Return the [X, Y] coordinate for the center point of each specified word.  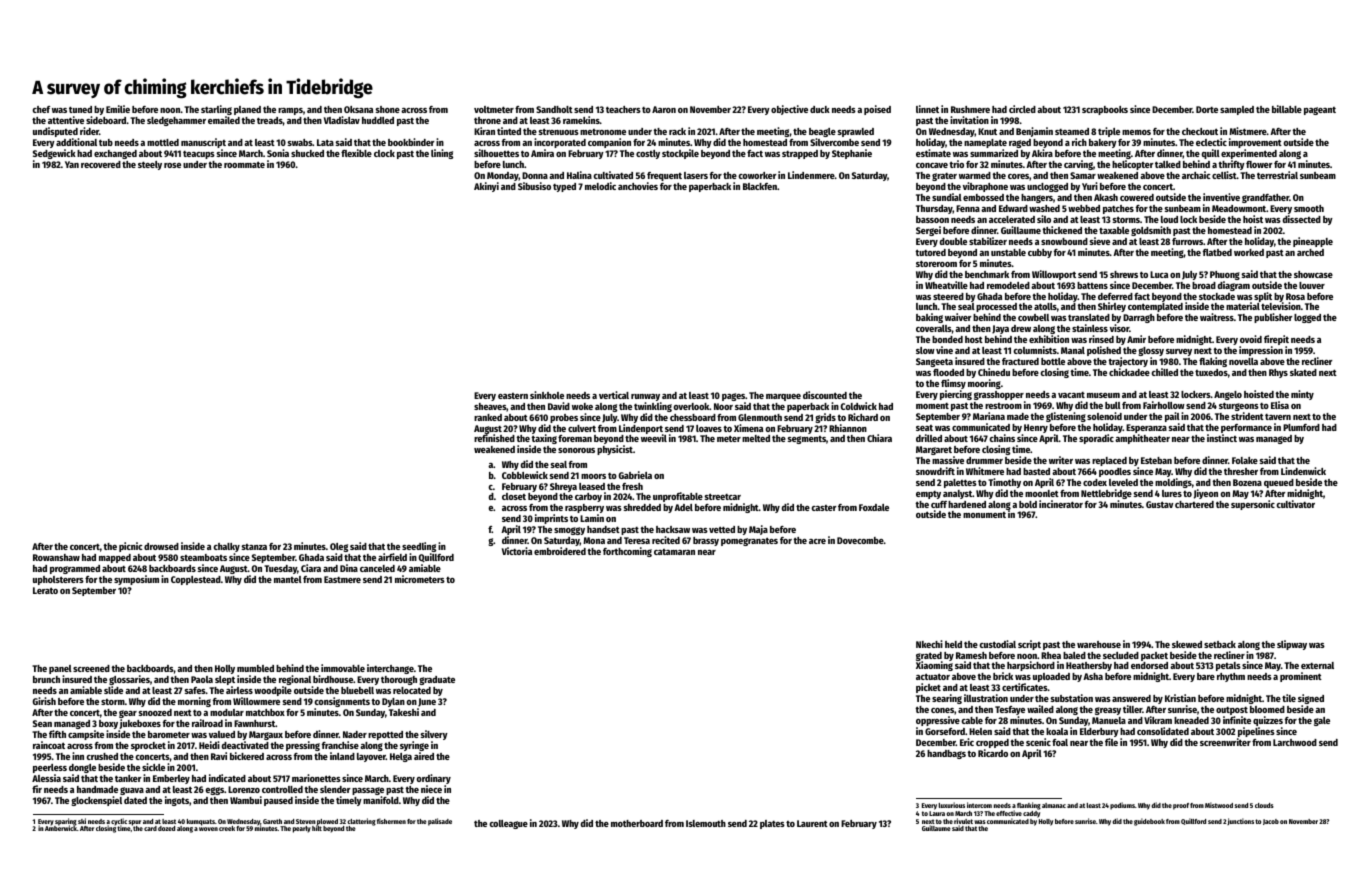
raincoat [49, 745]
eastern [513, 396]
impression [1261, 351]
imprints [551, 519]
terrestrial [1277, 175]
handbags [946, 754]
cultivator [1295, 504]
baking [929, 318]
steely [150, 165]
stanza [254, 547]
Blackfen [760, 186]
